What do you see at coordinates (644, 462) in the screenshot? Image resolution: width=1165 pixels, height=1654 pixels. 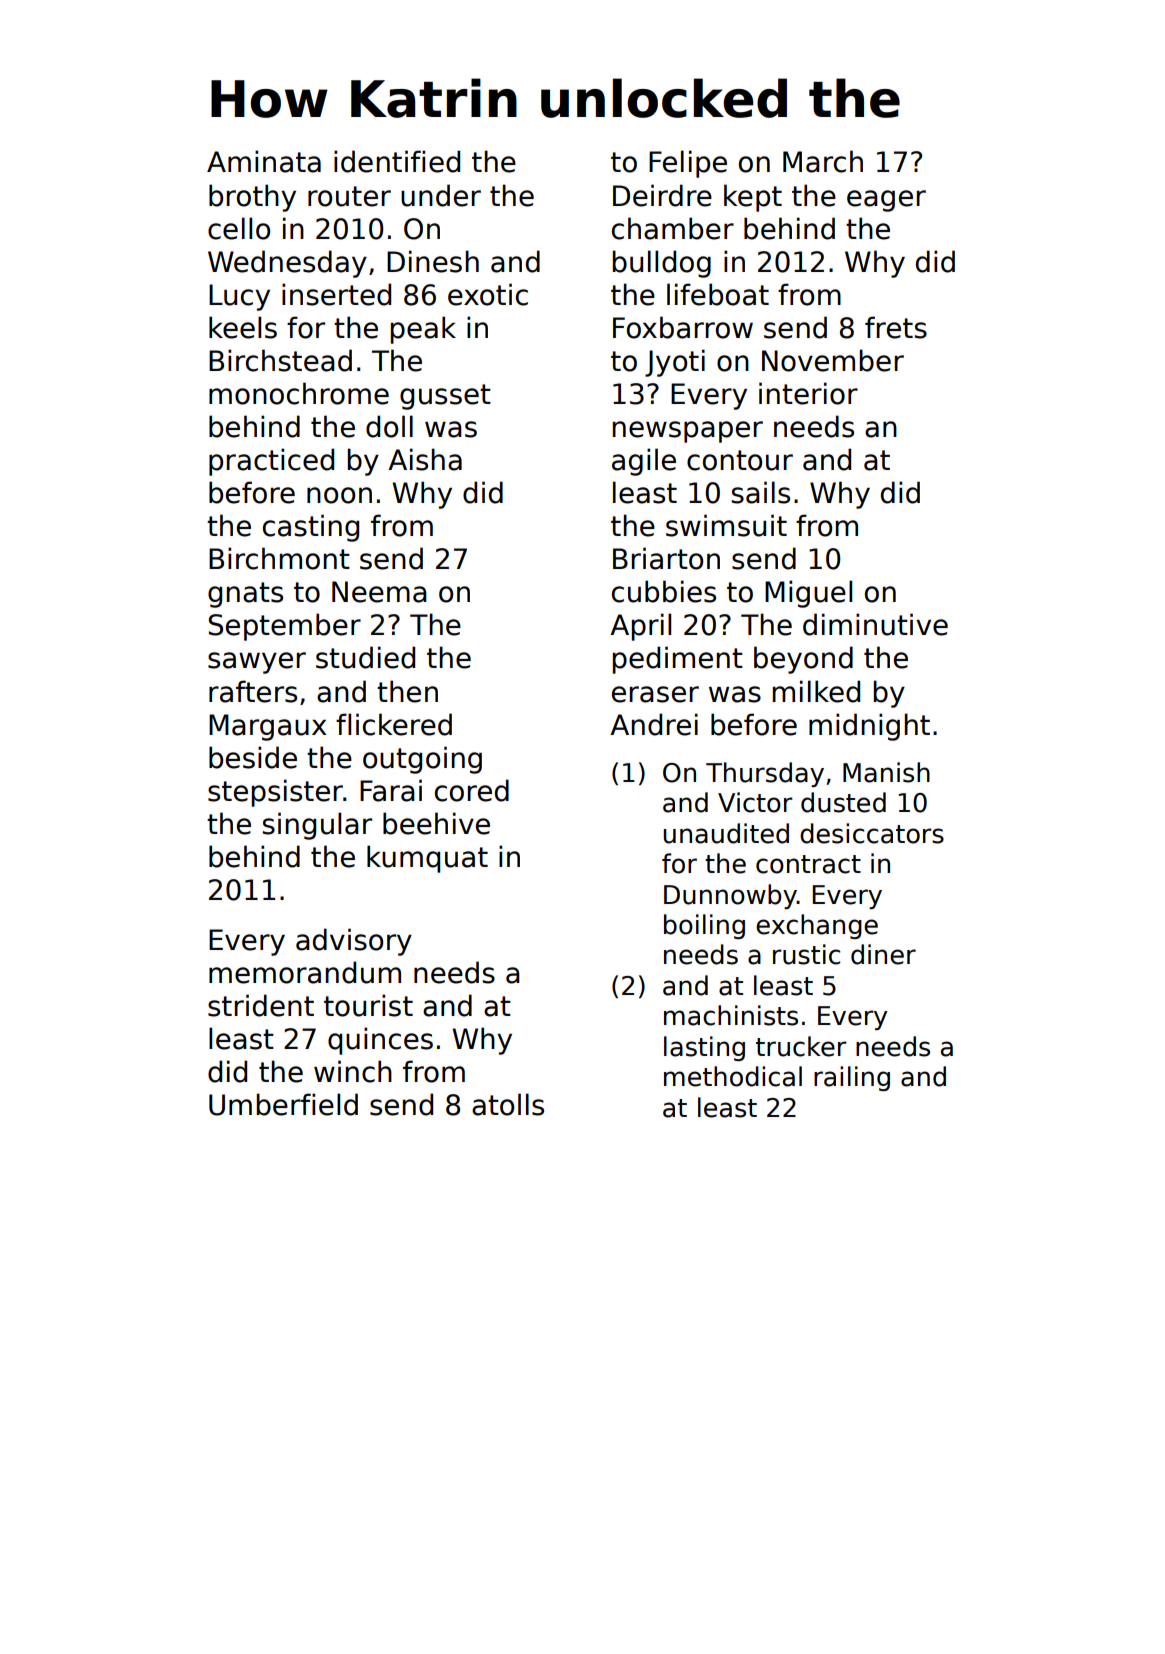 I see `agile` at bounding box center [644, 462].
